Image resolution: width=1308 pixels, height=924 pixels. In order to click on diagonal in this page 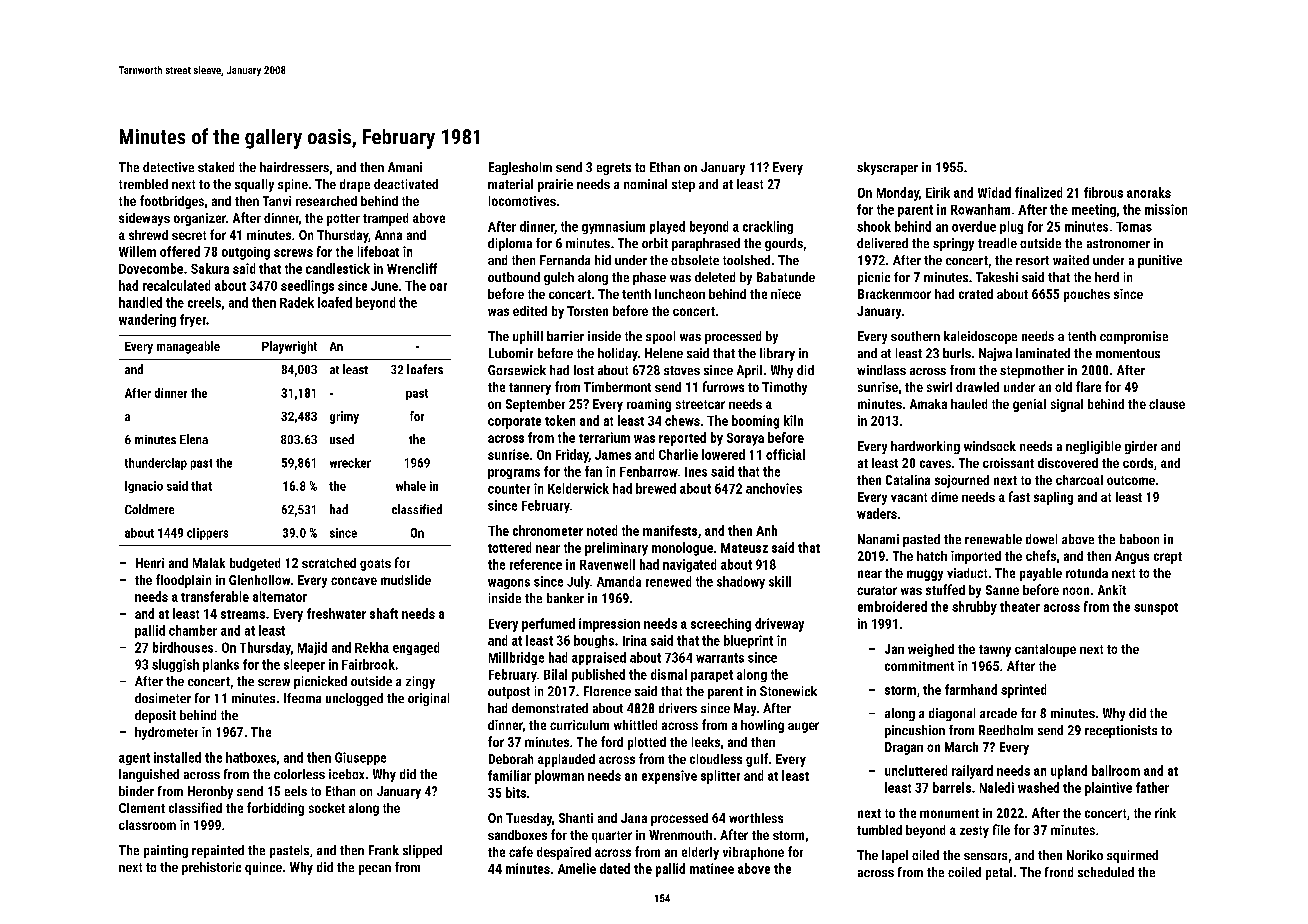, I will do `click(952, 714)`.
